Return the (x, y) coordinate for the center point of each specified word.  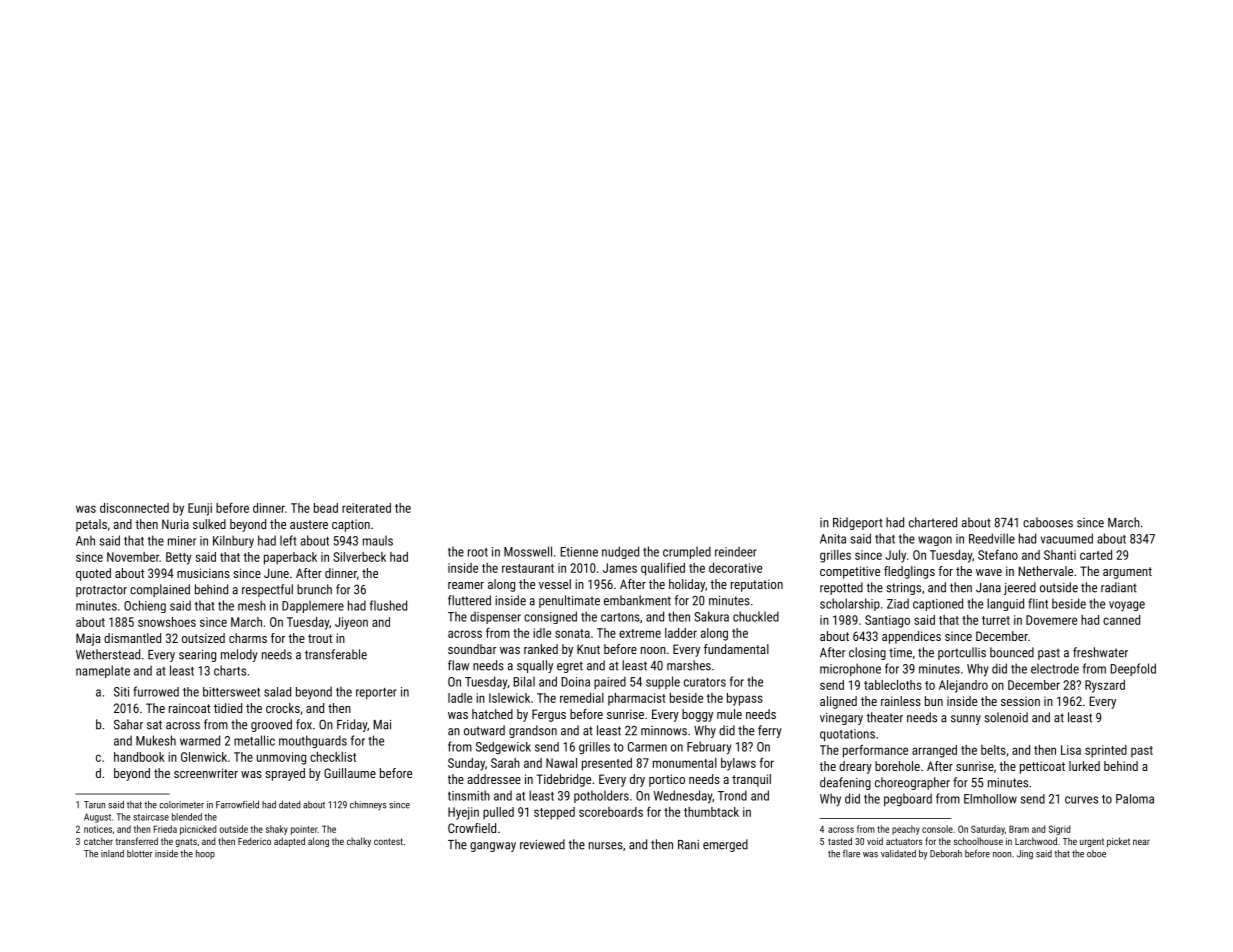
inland (112, 854)
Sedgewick (503, 748)
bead (326, 508)
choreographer (912, 783)
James (620, 568)
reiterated (366, 508)
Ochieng (145, 606)
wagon (935, 541)
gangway (493, 847)
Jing (1025, 855)
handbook (139, 757)
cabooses (1048, 522)
